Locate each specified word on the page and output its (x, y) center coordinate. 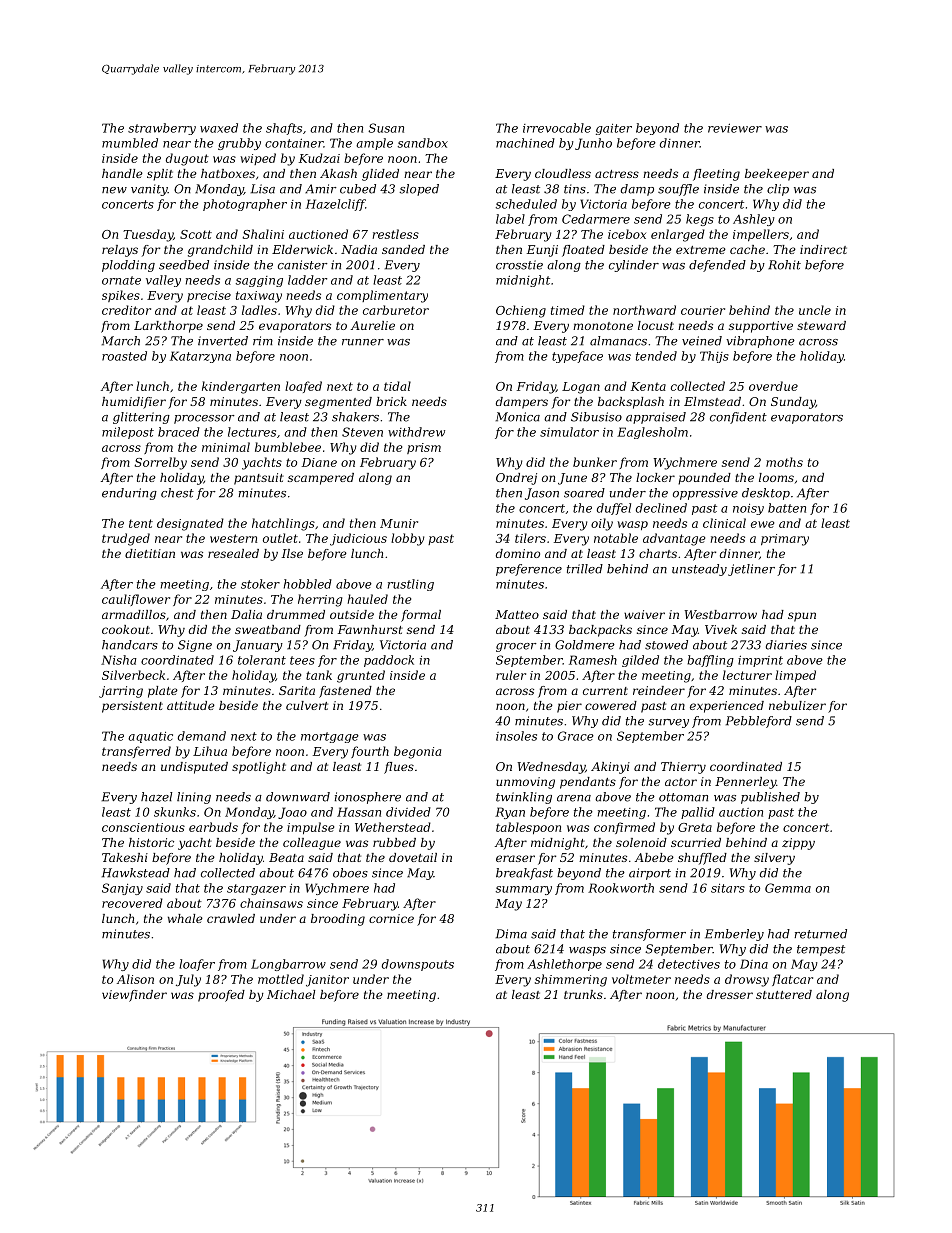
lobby (407, 539)
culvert (307, 705)
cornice (391, 918)
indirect (823, 249)
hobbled (308, 584)
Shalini (263, 234)
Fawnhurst (370, 629)
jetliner (751, 570)
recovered (132, 903)
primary (785, 540)
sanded (403, 249)
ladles (259, 310)
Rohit (784, 265)
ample (374, 144)
